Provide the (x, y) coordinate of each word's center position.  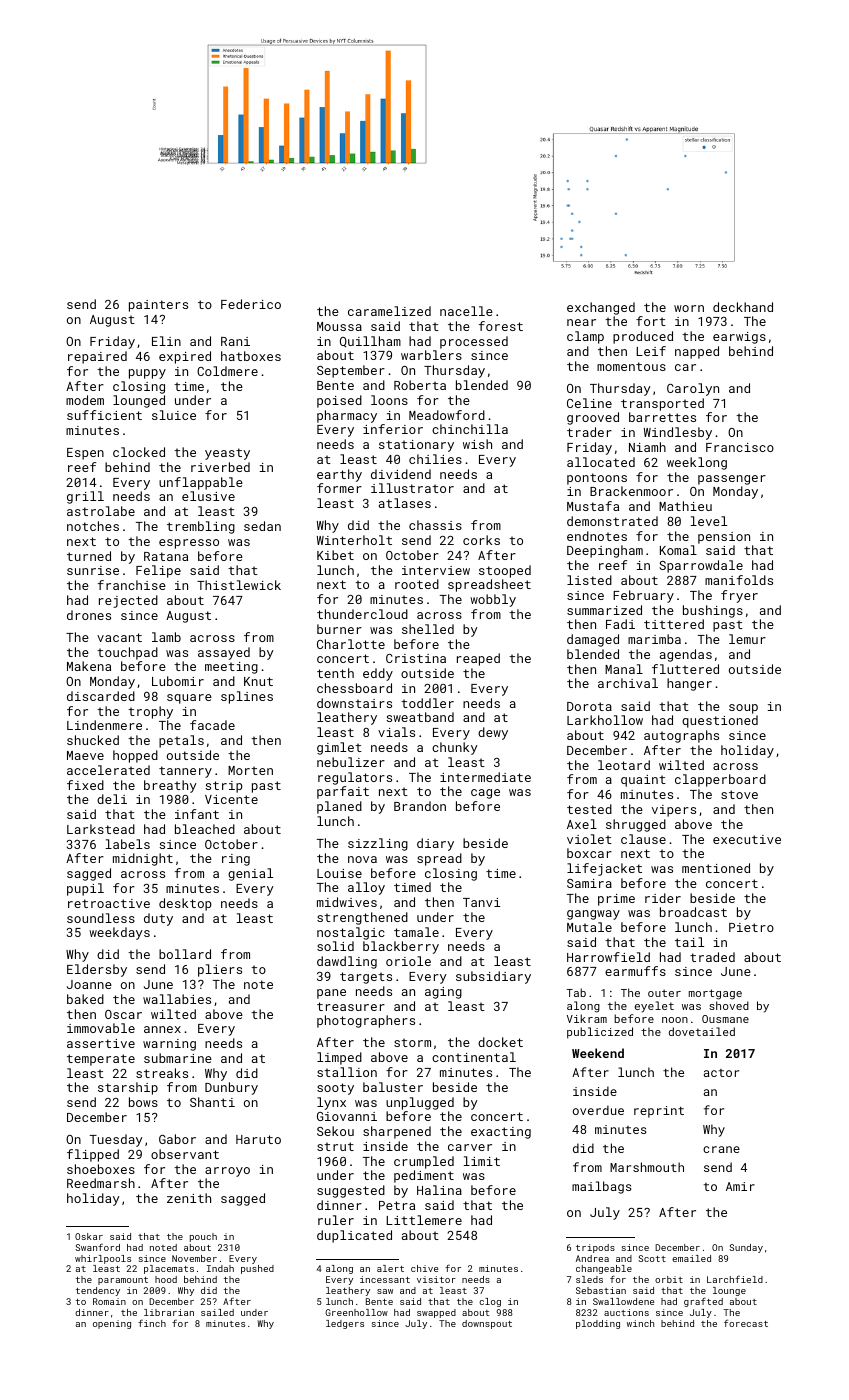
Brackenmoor (631, 491)
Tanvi (481, 902)
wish (477, 444)
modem (85, 400)
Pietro (751, 927)
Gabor (177, 1139)
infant (197, 814)
